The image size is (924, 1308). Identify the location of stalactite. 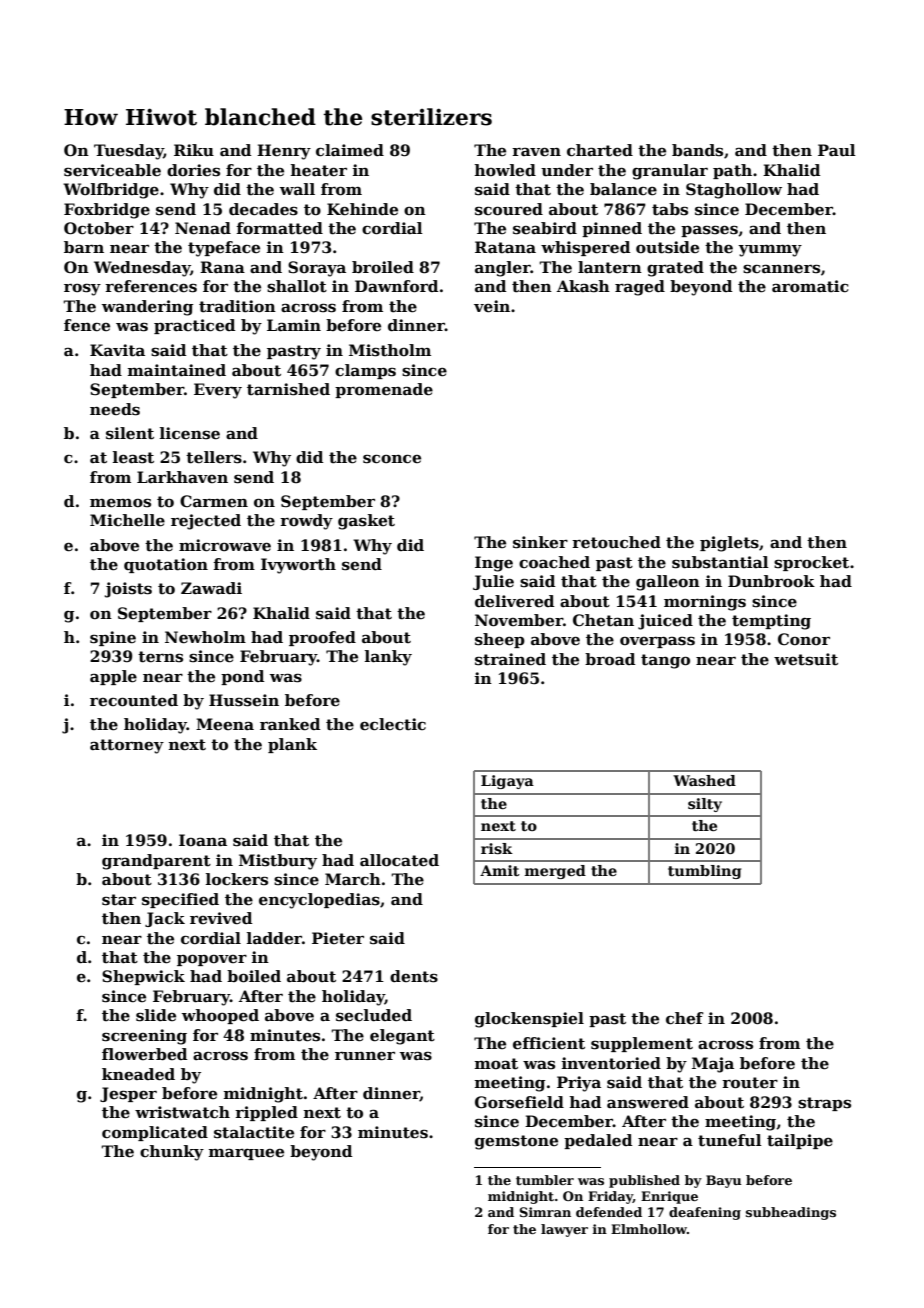
(254, 1132).
